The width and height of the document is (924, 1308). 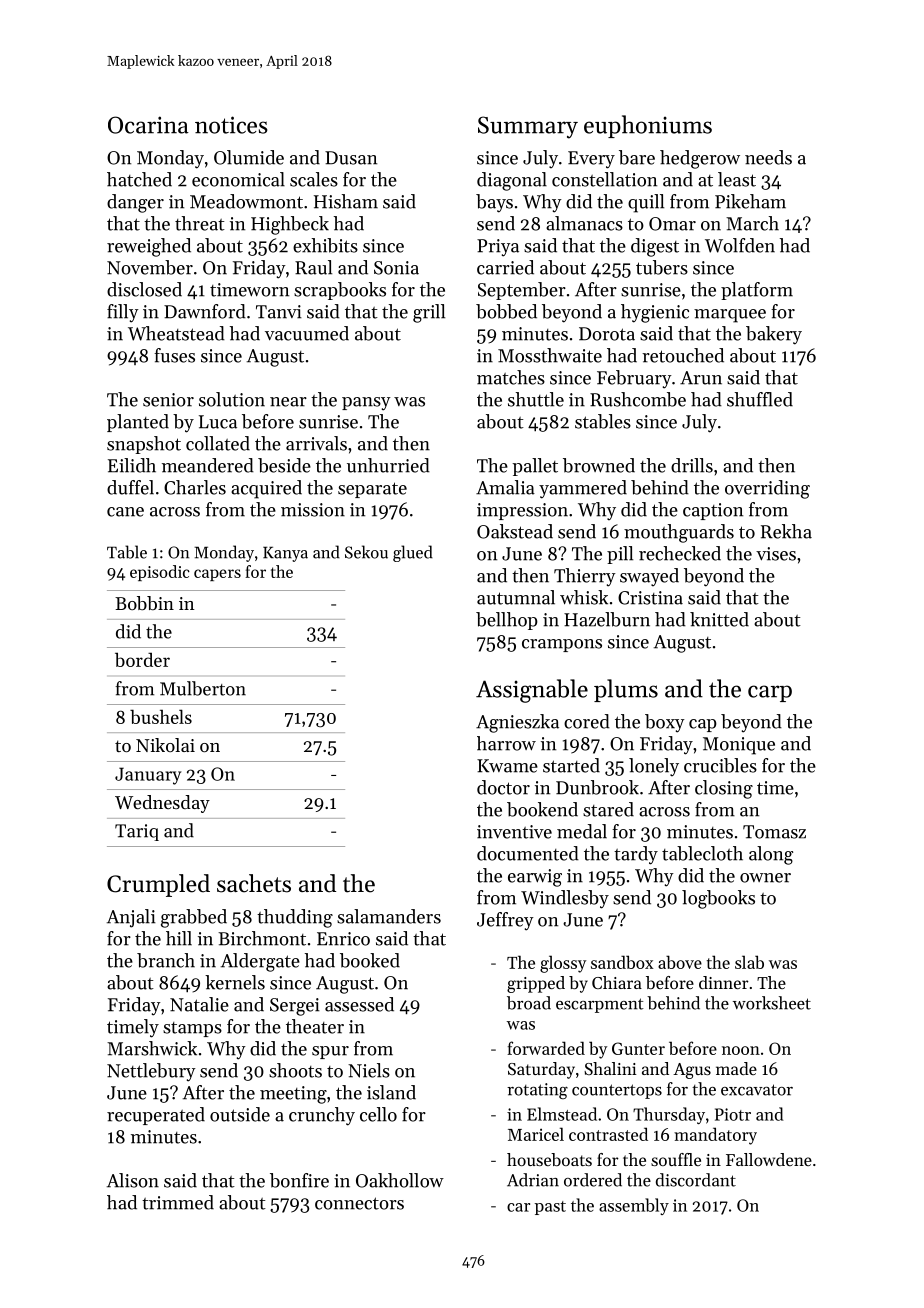 I want to click on Kanya, so click(x=285, y=554).
